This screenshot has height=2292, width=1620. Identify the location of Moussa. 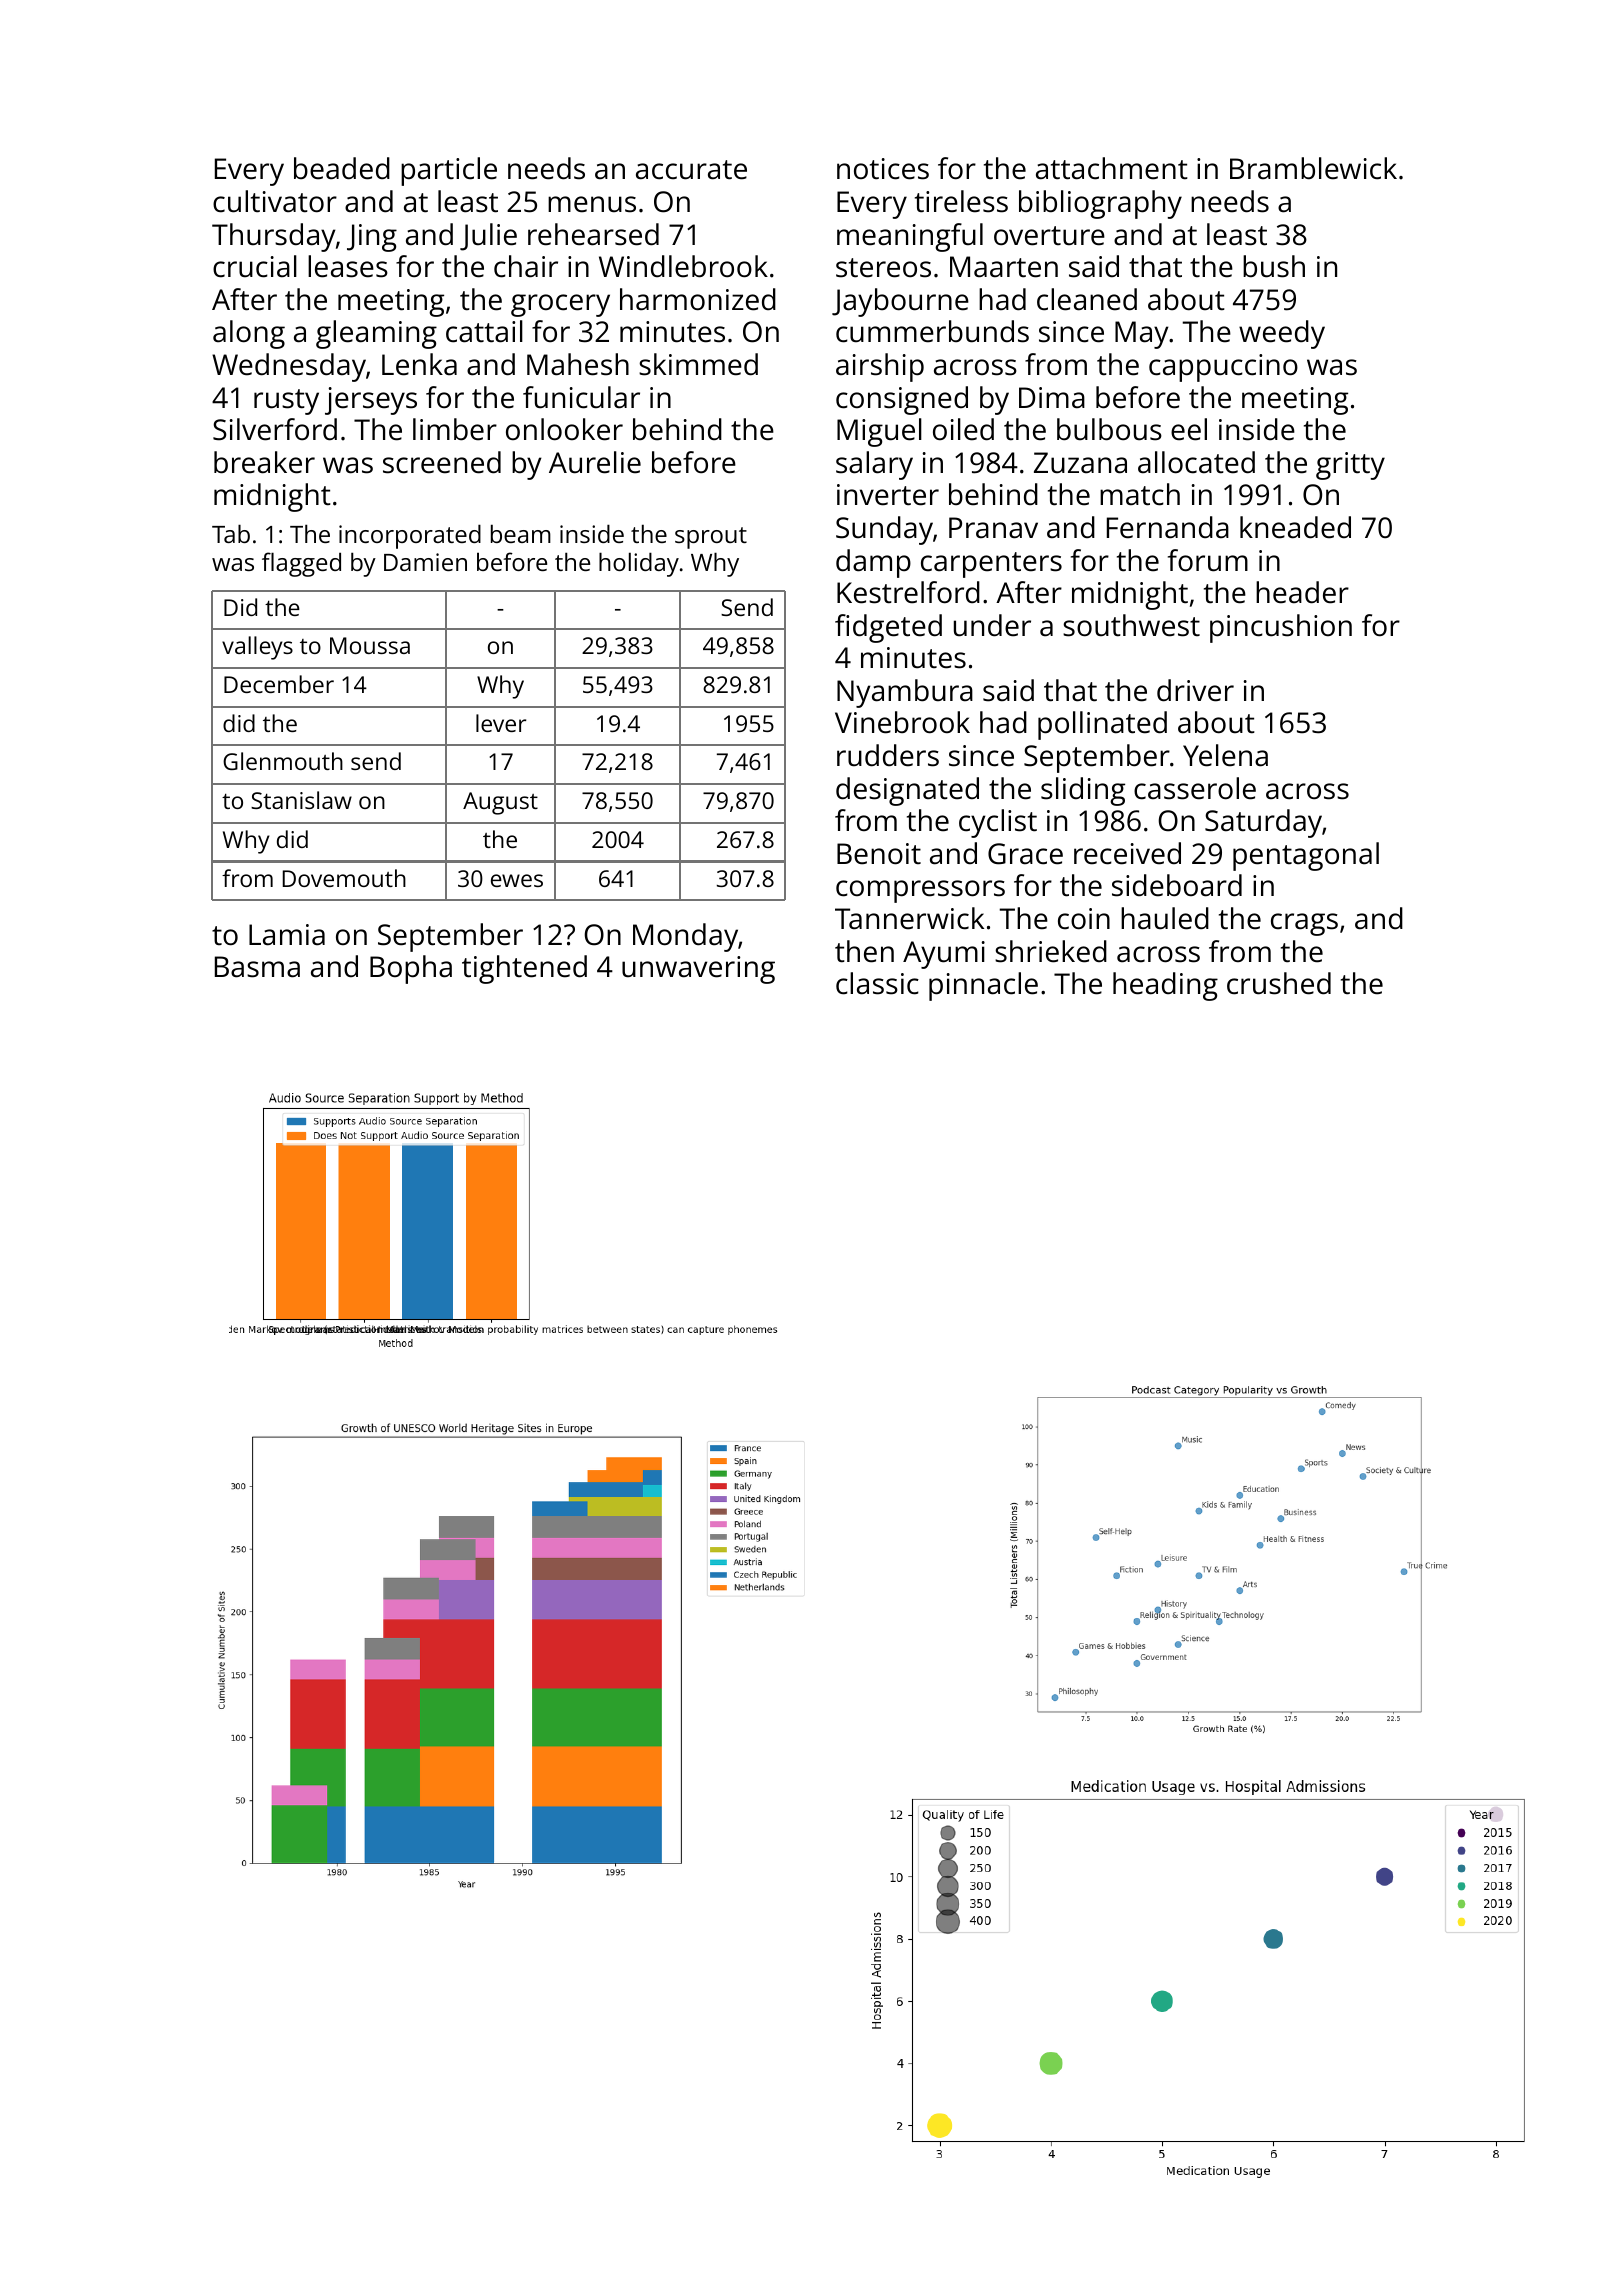
(370, 645).
